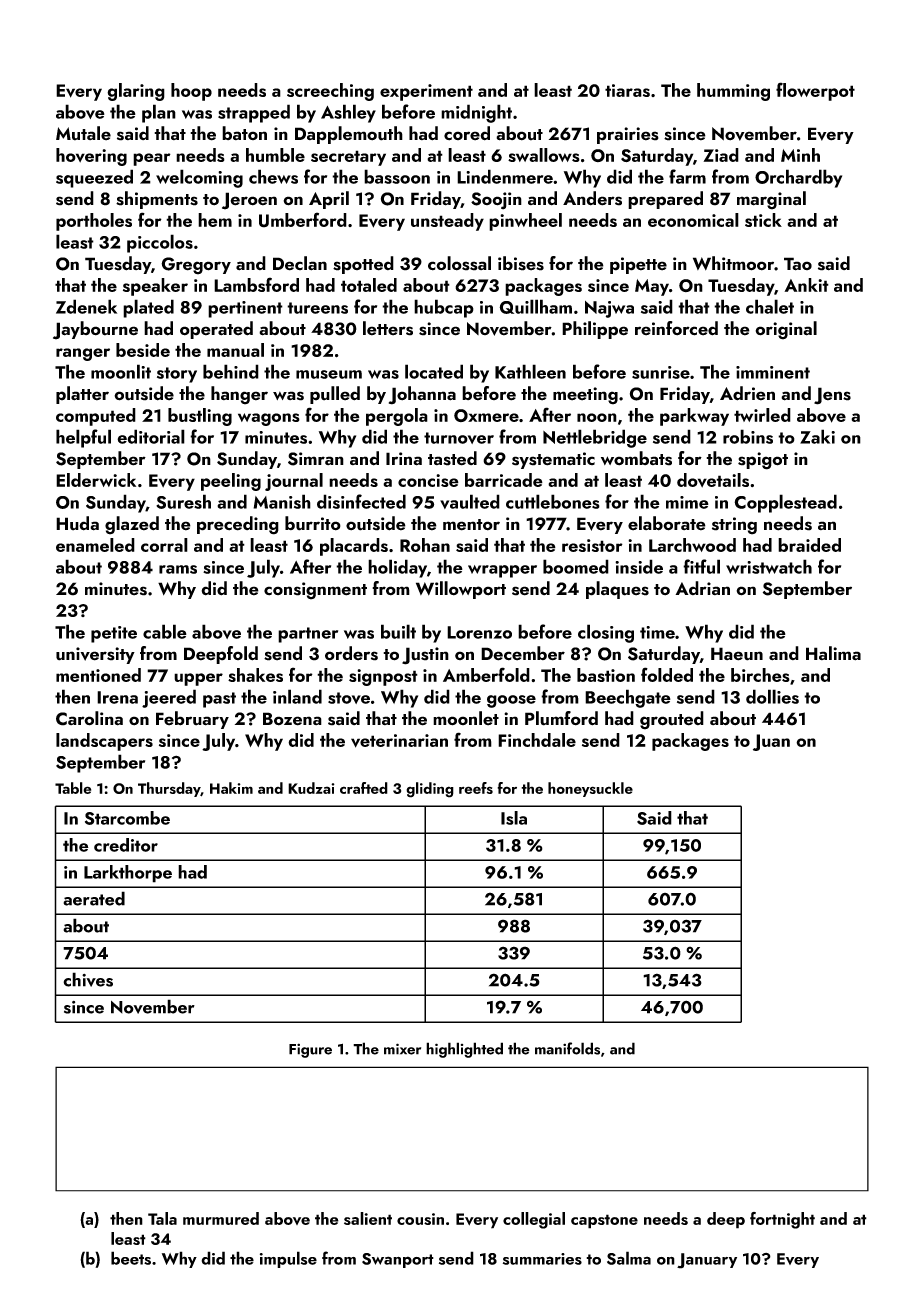 This image has width=924, height=1314. I want to click on fortnight, so click(782, 1220).
